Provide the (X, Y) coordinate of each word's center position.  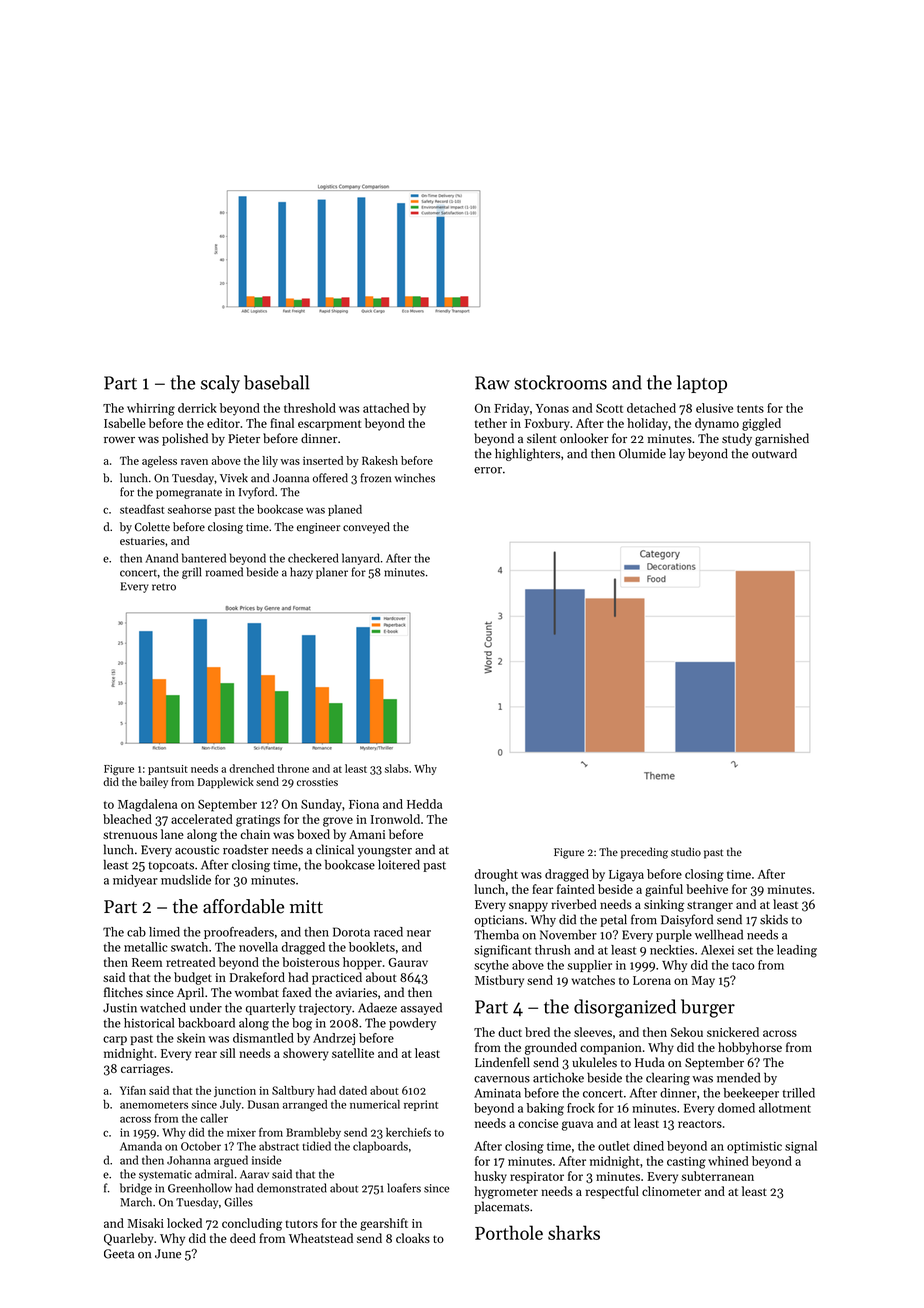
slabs (397, 768)
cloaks (413, 1238)
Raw (492, 383)
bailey (154, 783)
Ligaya (626, 876)
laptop (702, 384)
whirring (151, 409)
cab (136, 932)
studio (686, 851)
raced (388, 932)
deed (243, 1238)
